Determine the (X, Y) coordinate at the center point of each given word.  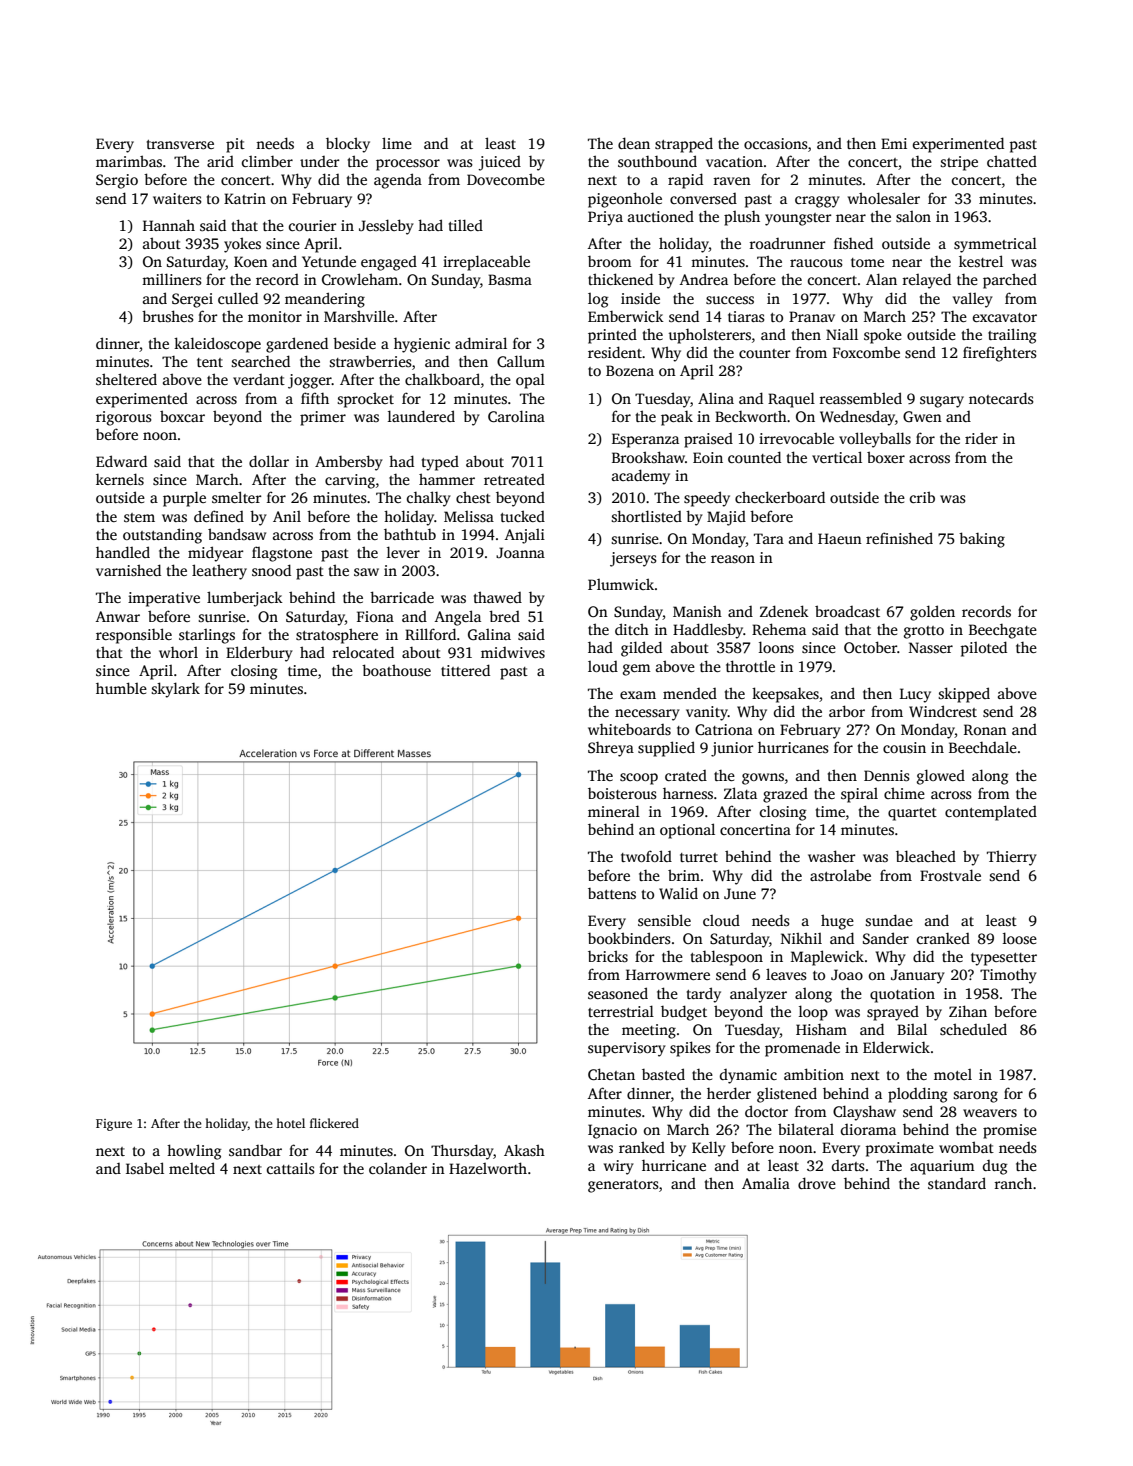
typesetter (1004, 959)
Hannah (169, 225)
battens (612, 893)
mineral (614, 811)
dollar (269, 461)
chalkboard (442, 379)
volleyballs (875, 440)
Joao (847, 974)
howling (194, 1152)
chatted (1012, 161)
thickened (620, 279)
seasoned (618, 993)
